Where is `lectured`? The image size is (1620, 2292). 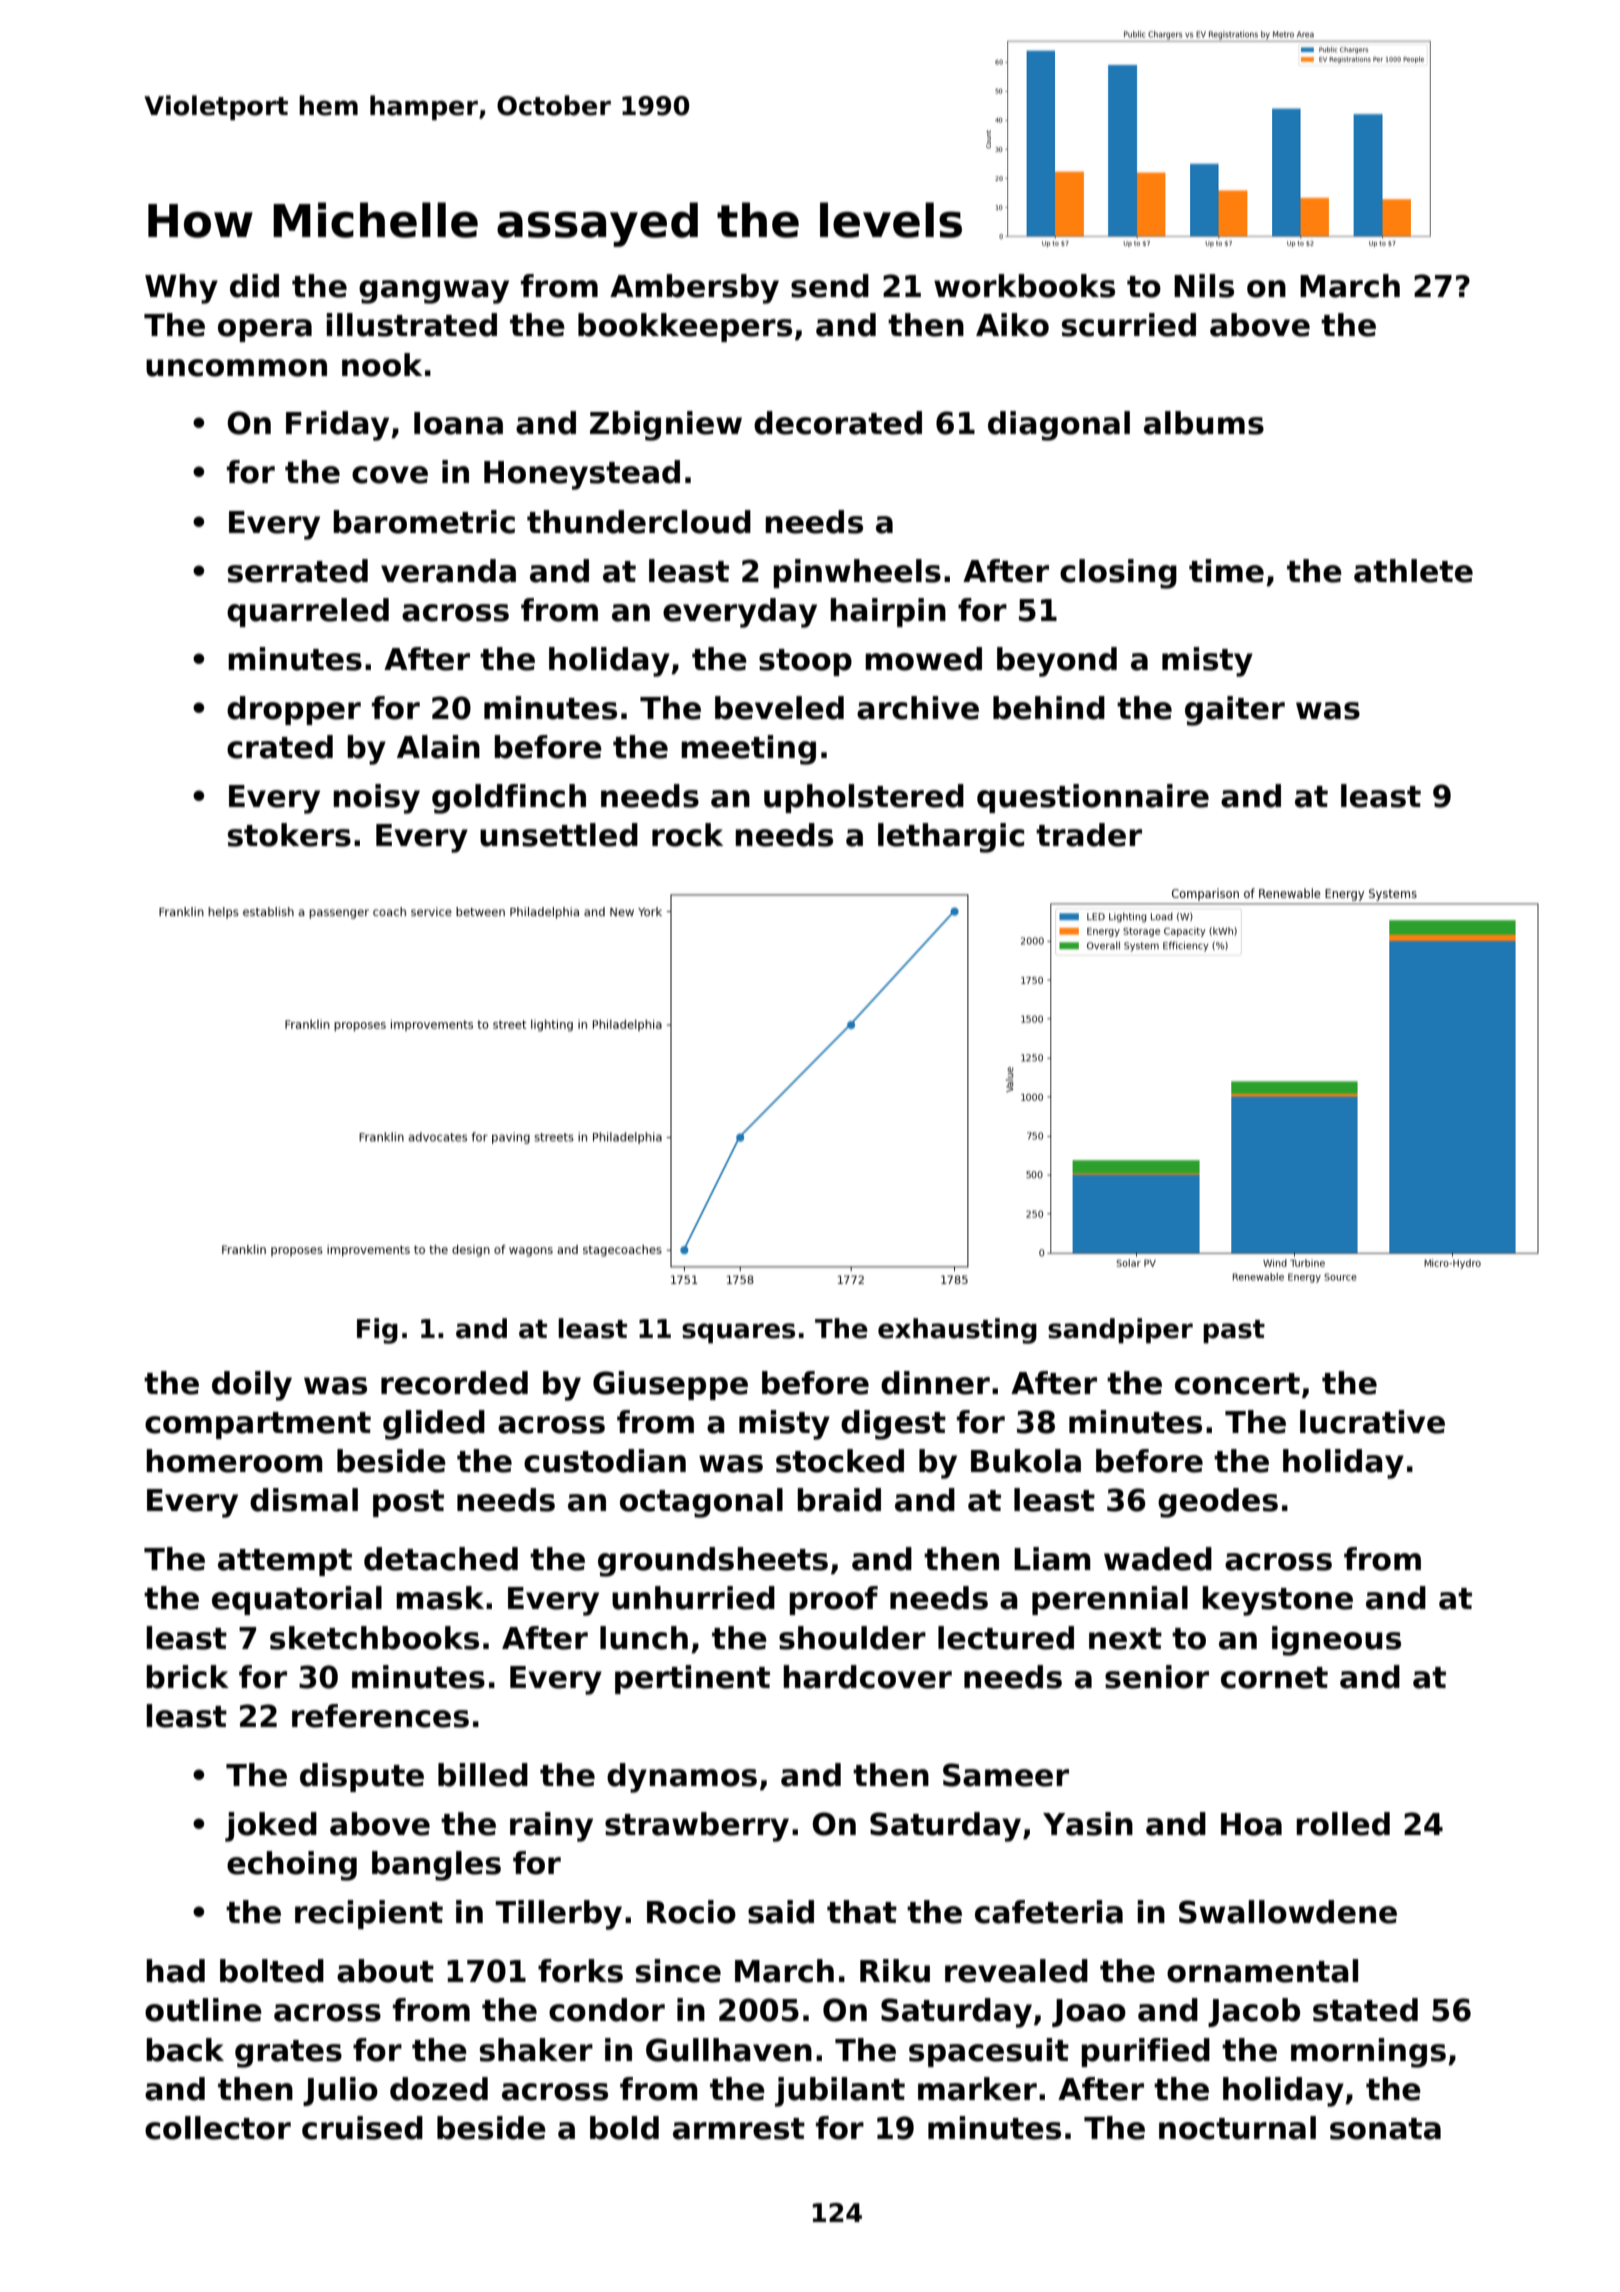
lectured is located at coordinates (1006, 1638).
